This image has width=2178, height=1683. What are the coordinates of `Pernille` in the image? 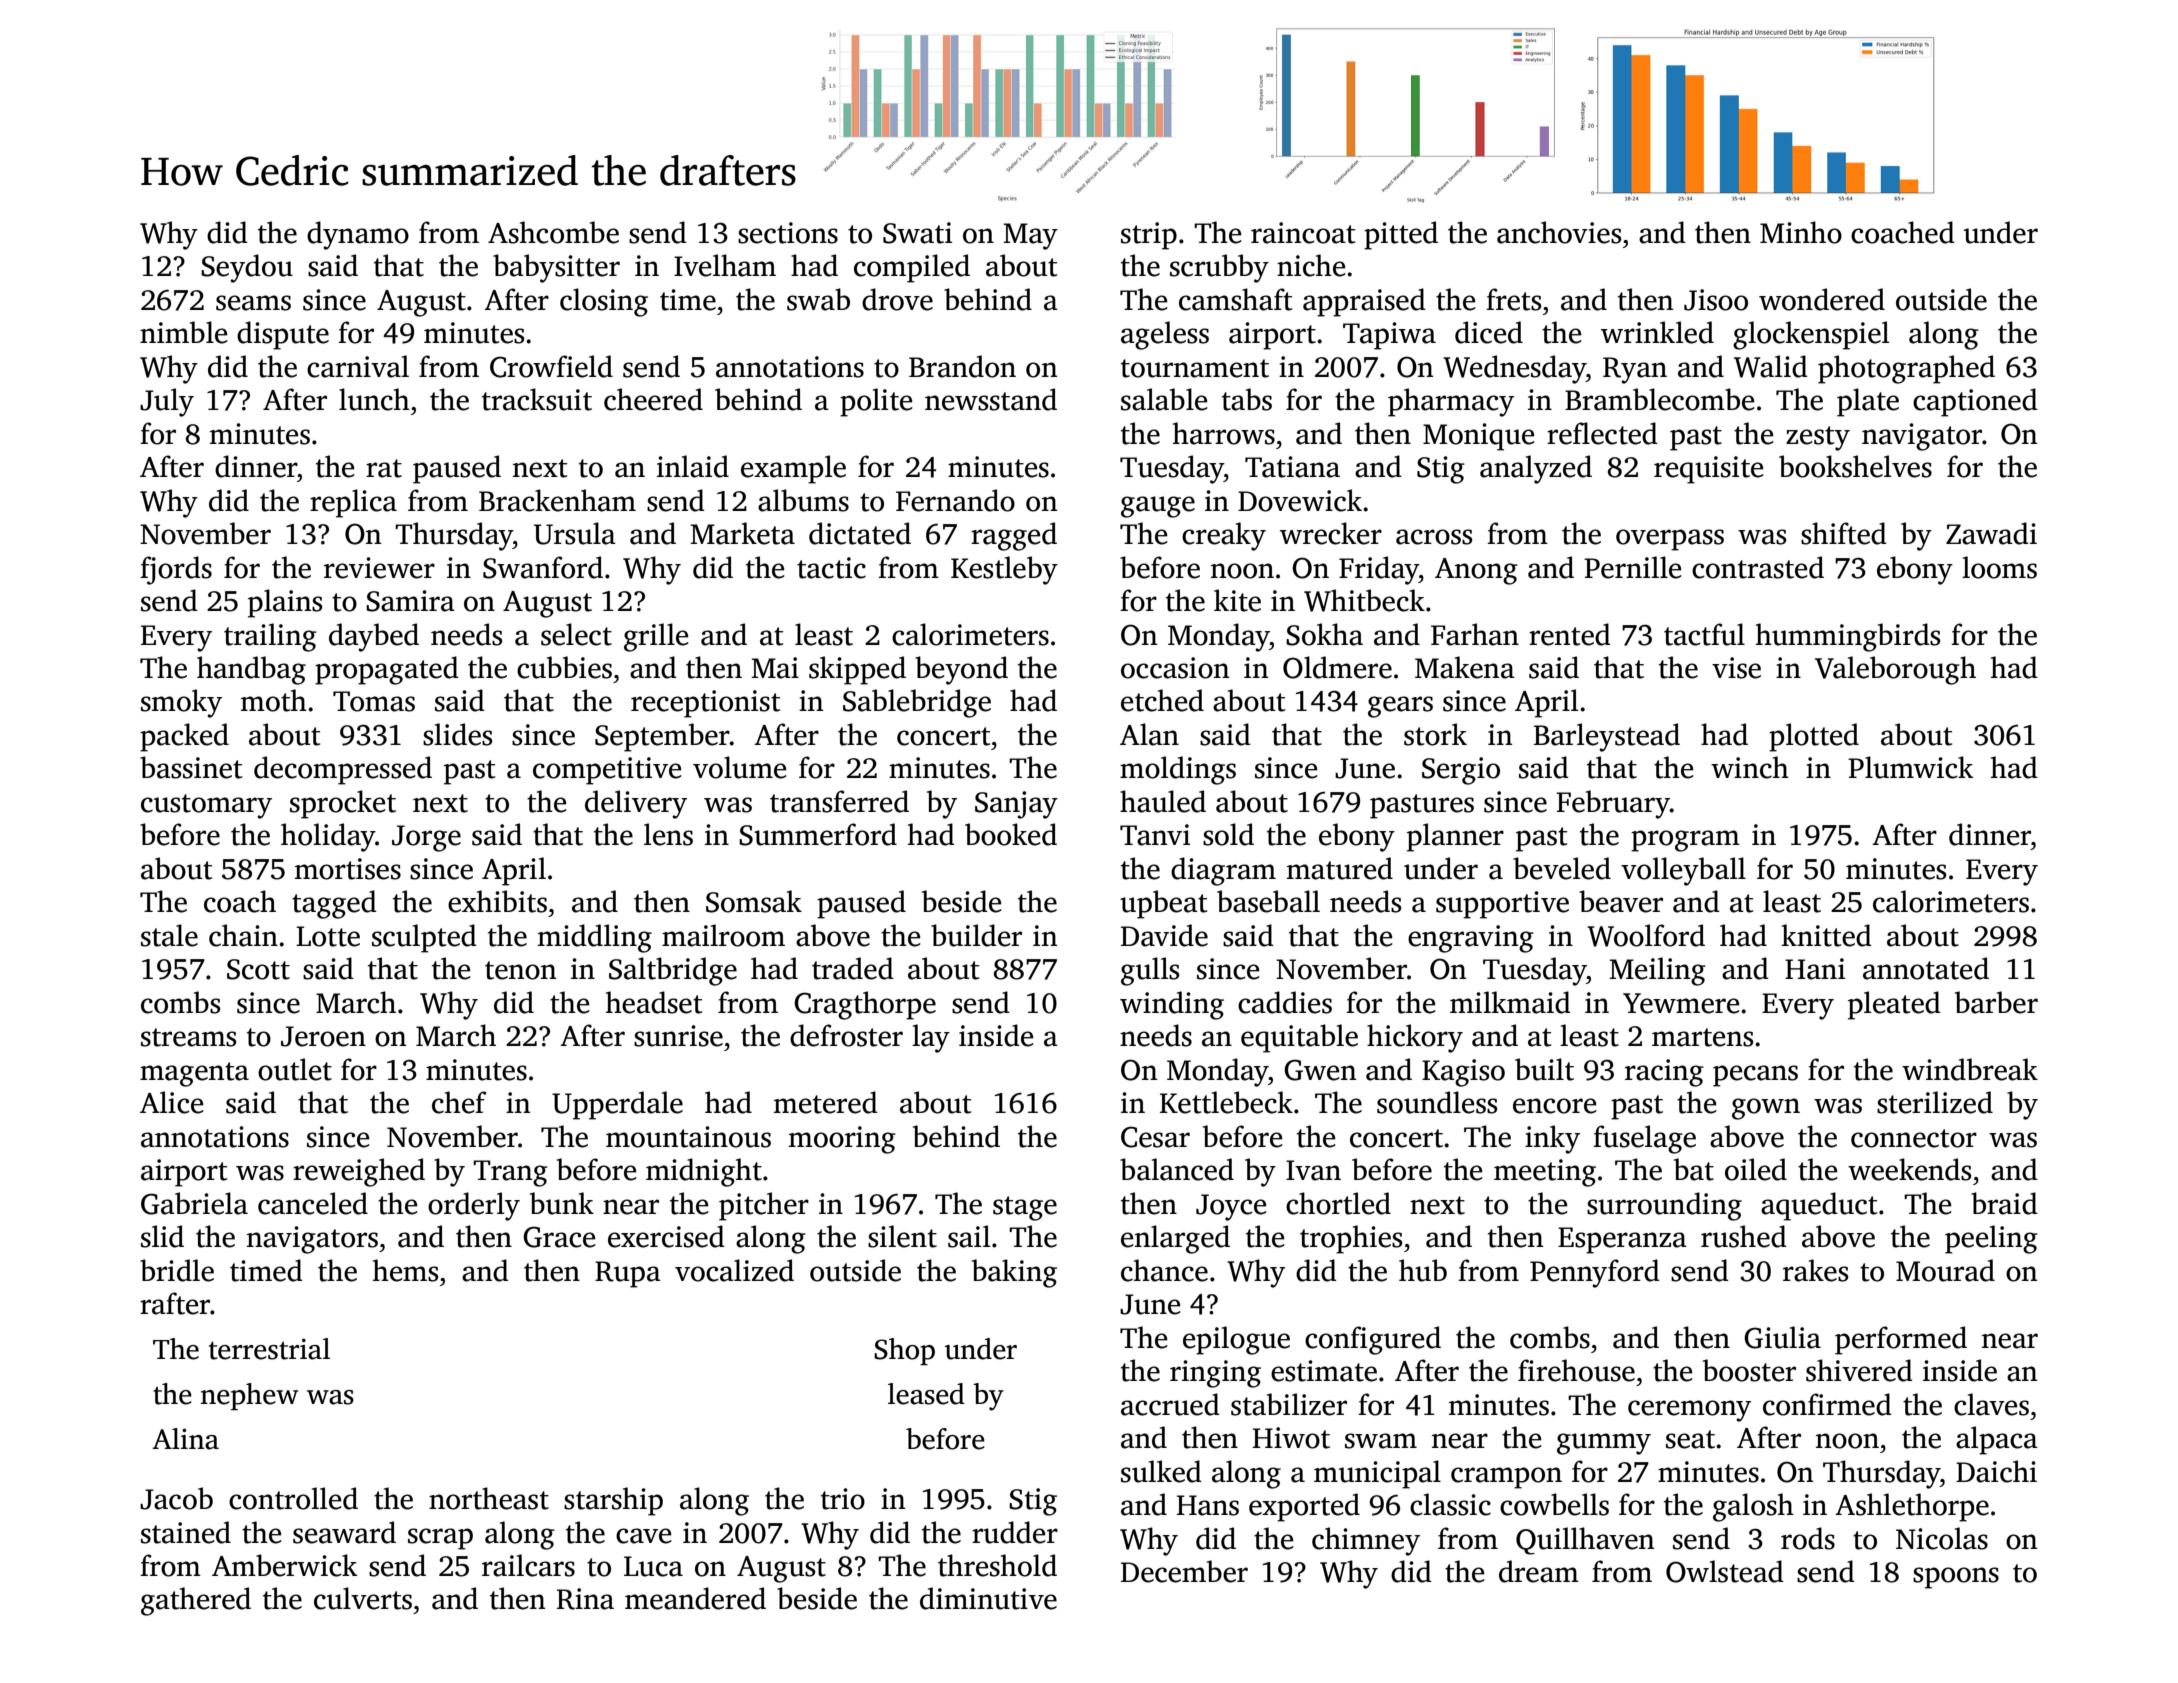 It's located at (1633, 567).
